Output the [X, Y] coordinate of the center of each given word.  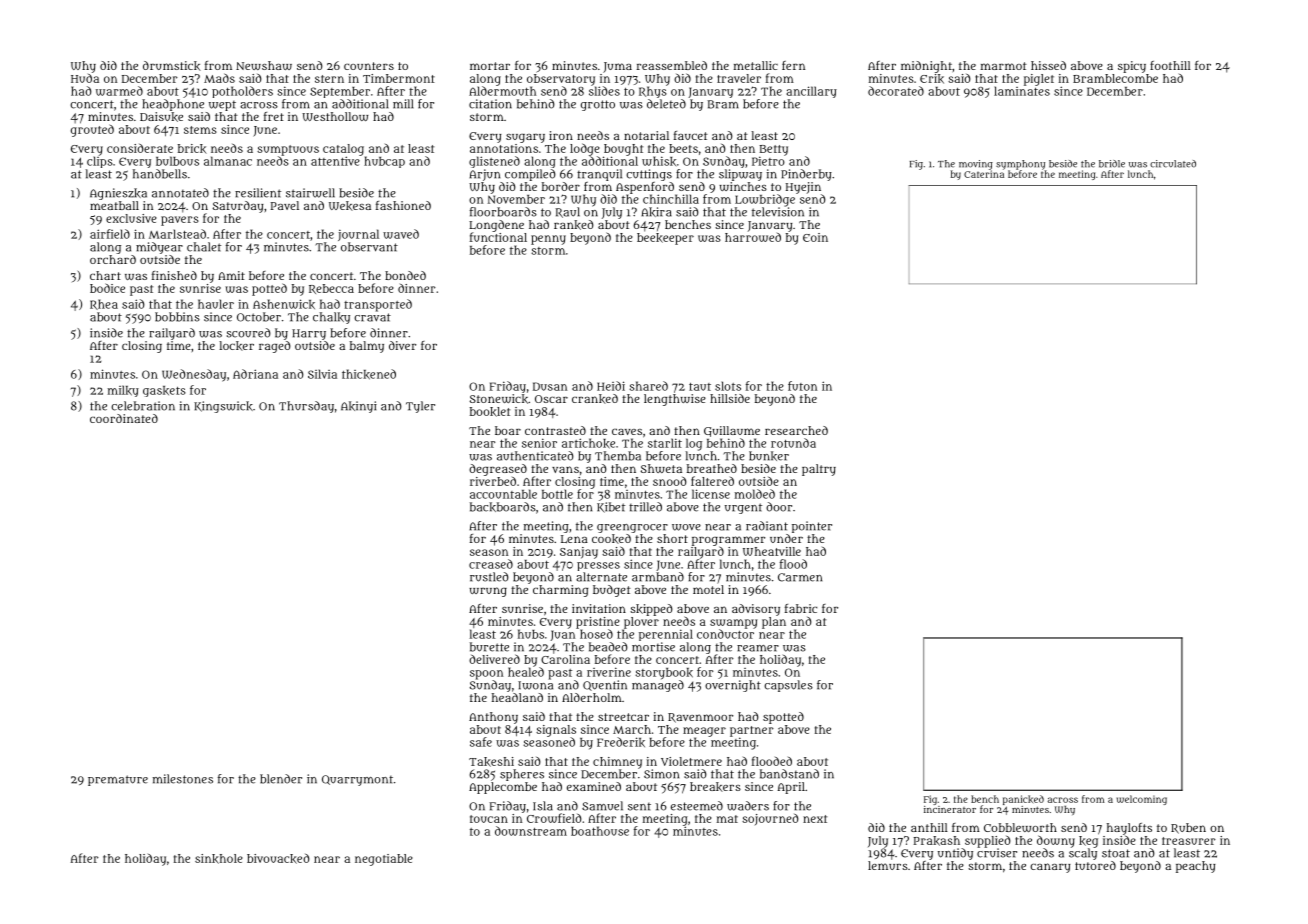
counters [369, 66]
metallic [756, 65]
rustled [489, 577]
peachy [1195, 867]
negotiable [384, 860]
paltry [819, 470]
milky [123, 391]
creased [491, 564]
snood [669, 481]
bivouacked [278, 859]
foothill [1170, 65]
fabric [801, 608]
